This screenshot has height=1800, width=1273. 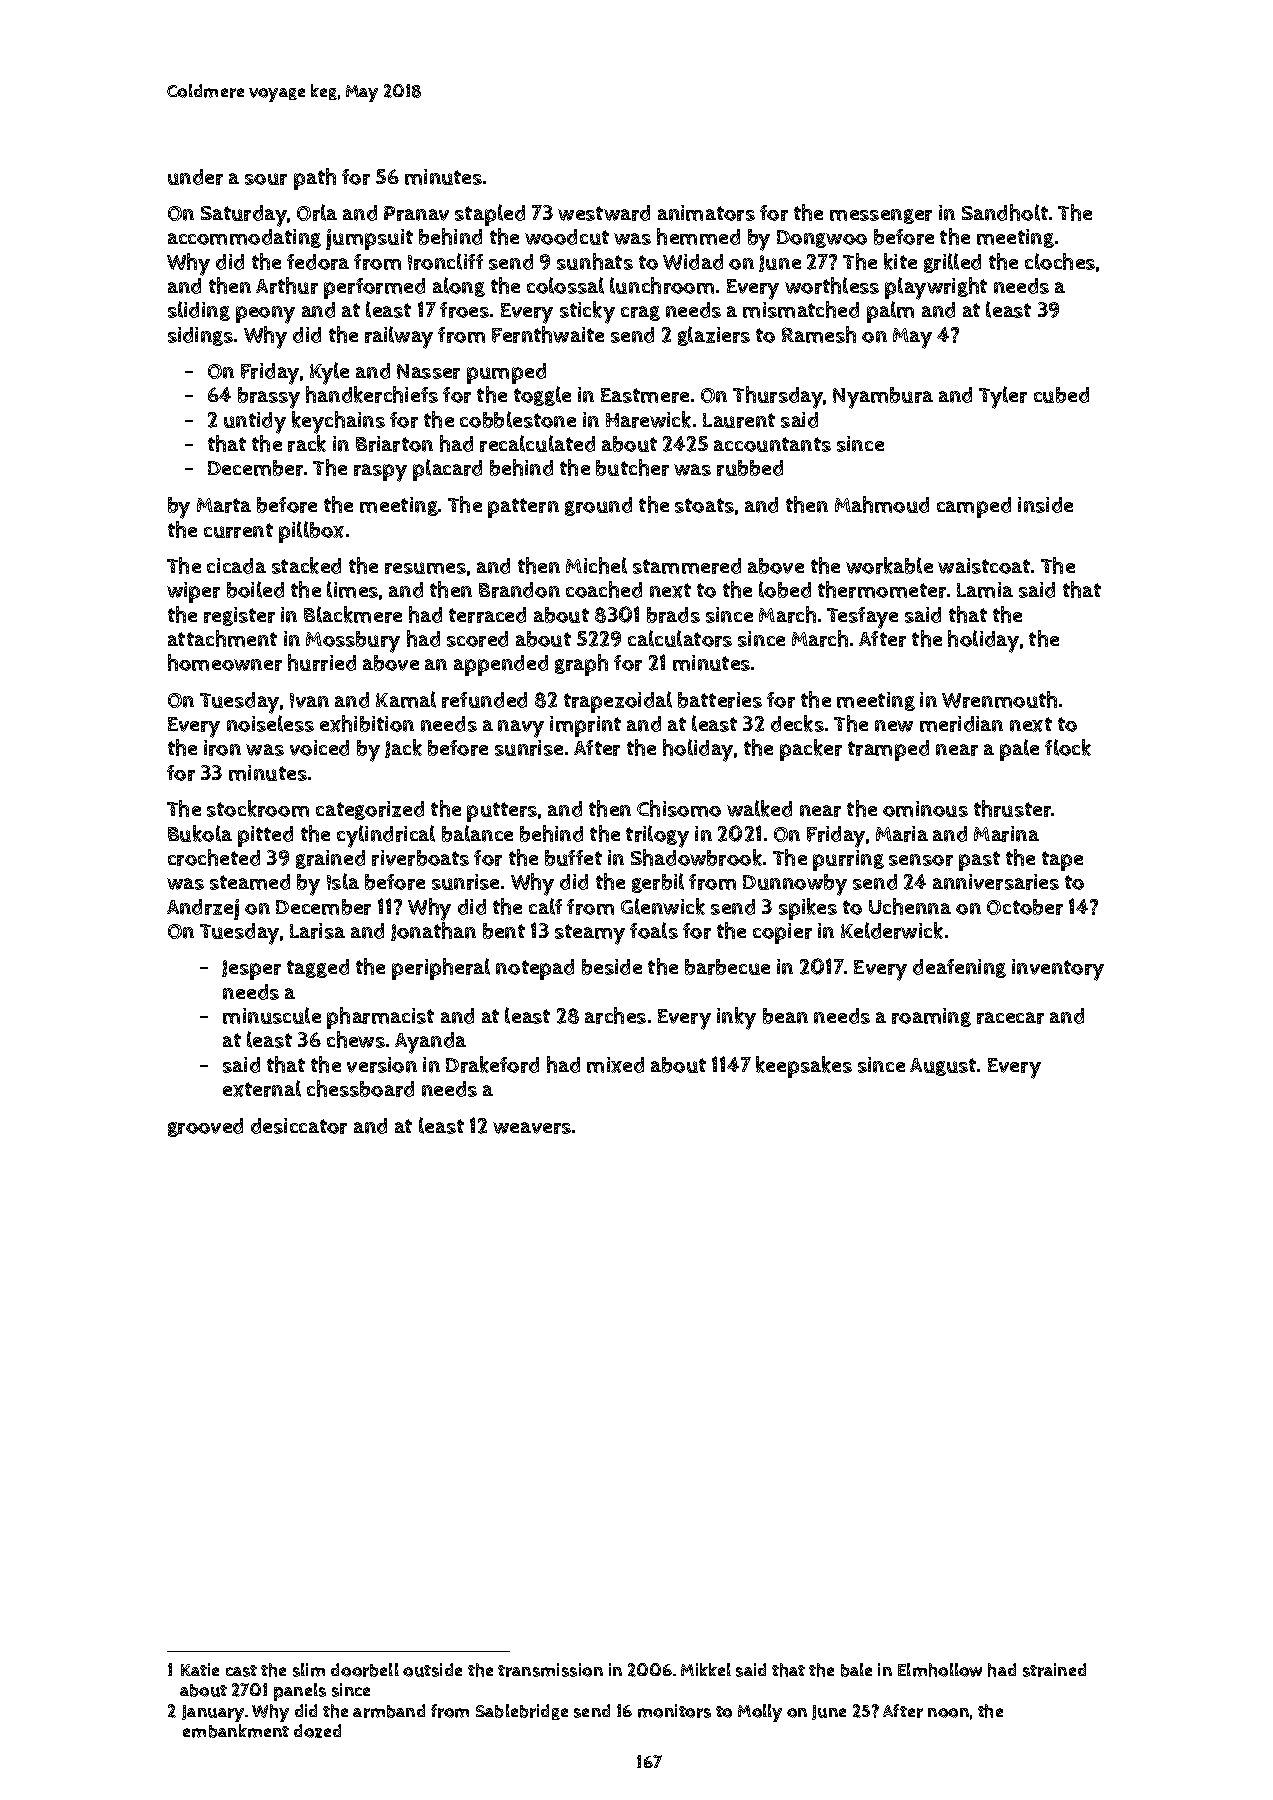 I want to click on grooved, so click(x=205, y=1127).
